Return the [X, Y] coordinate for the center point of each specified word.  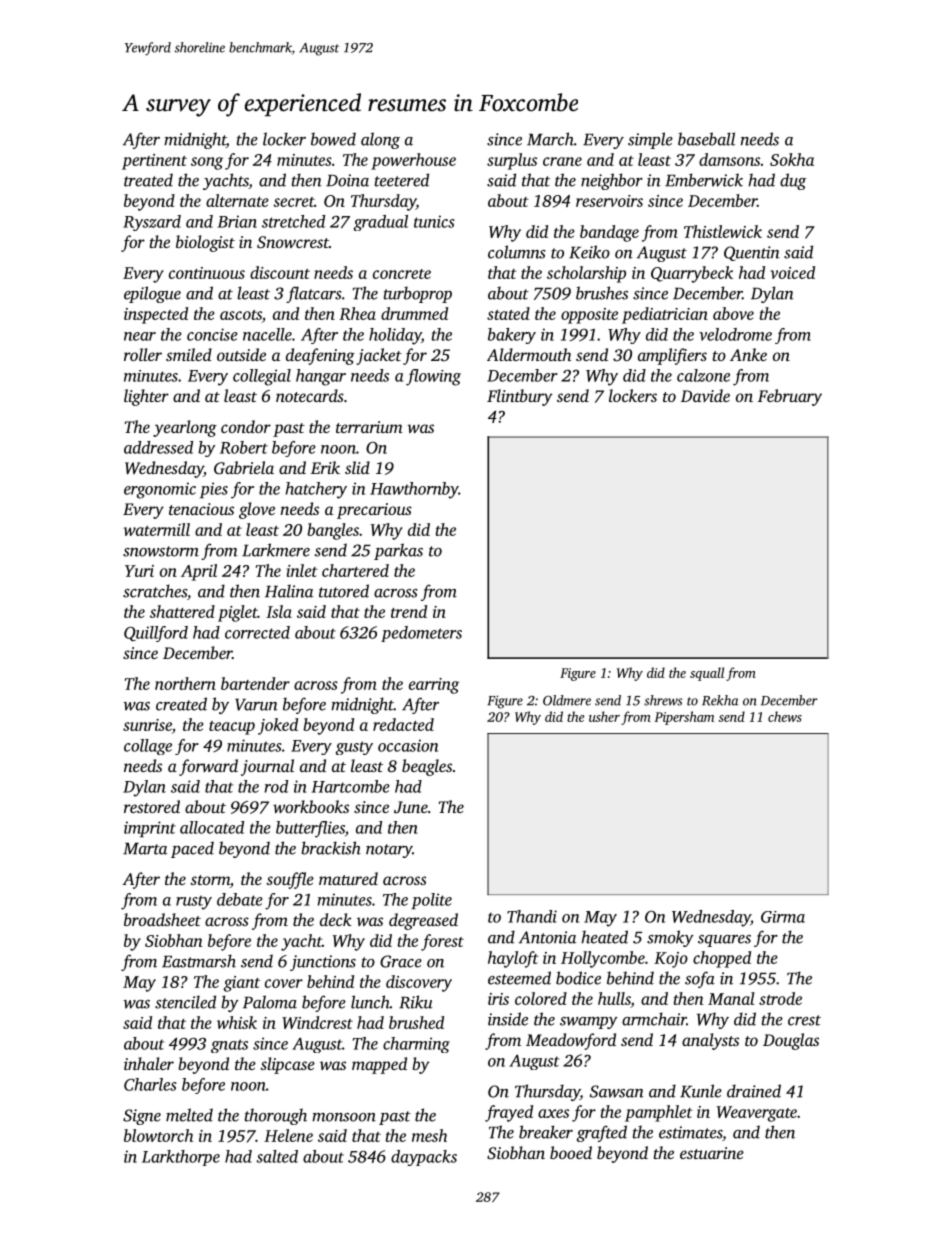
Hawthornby [414, 490]
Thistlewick [723, 231]
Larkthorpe [181, 1158]
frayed [509, 1113]
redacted [403, 724]
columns [517, 252]
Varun [256, 705]
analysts [710, 1041]
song [207, 163]
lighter [146, 397]
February [790, 397]
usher [604, 716]
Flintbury [520, 397]
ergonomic [160, 490]
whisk [237, 1022]
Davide [705, 395]
